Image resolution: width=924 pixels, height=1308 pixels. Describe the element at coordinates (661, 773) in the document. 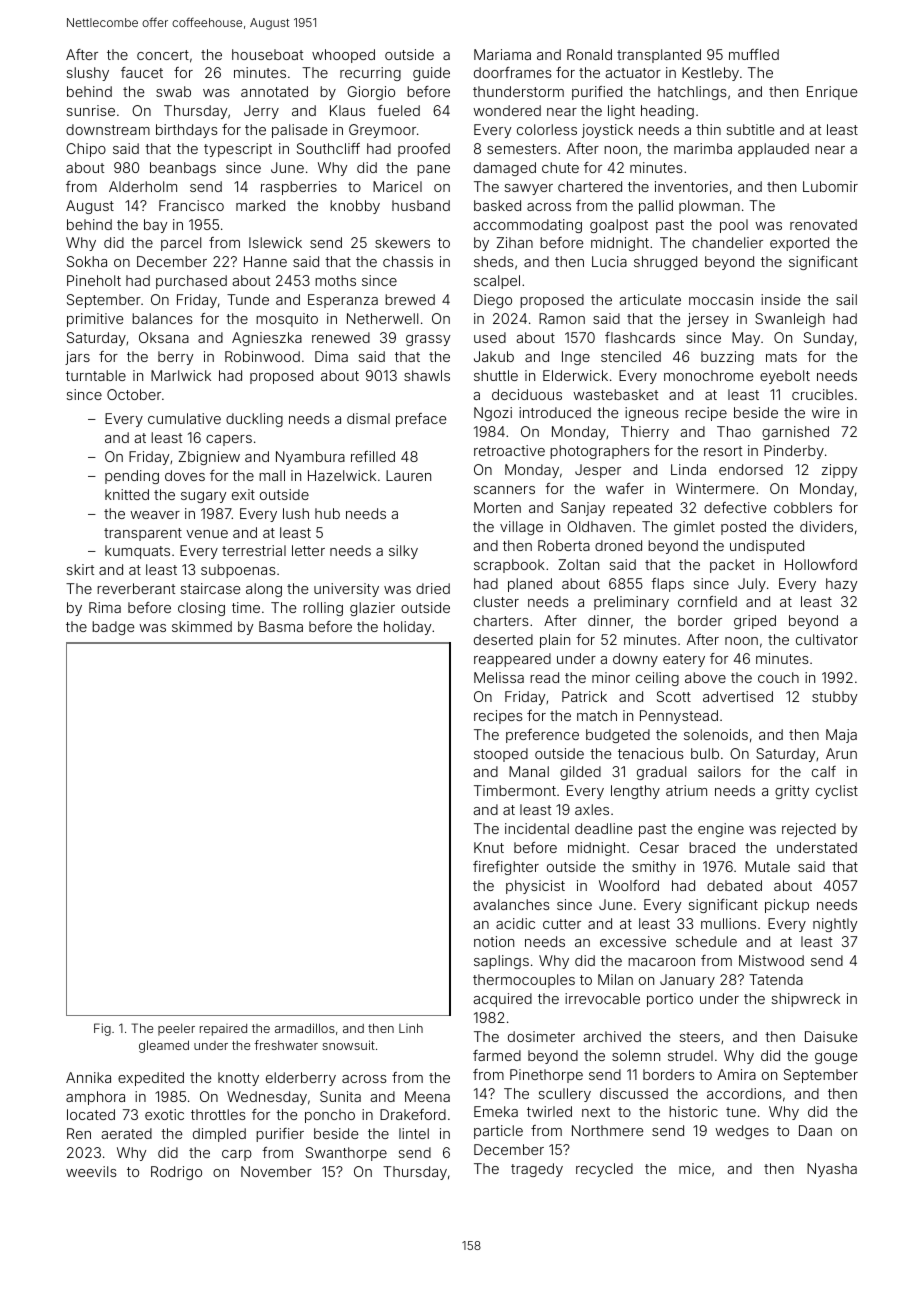

I see `gradual` at that location.
